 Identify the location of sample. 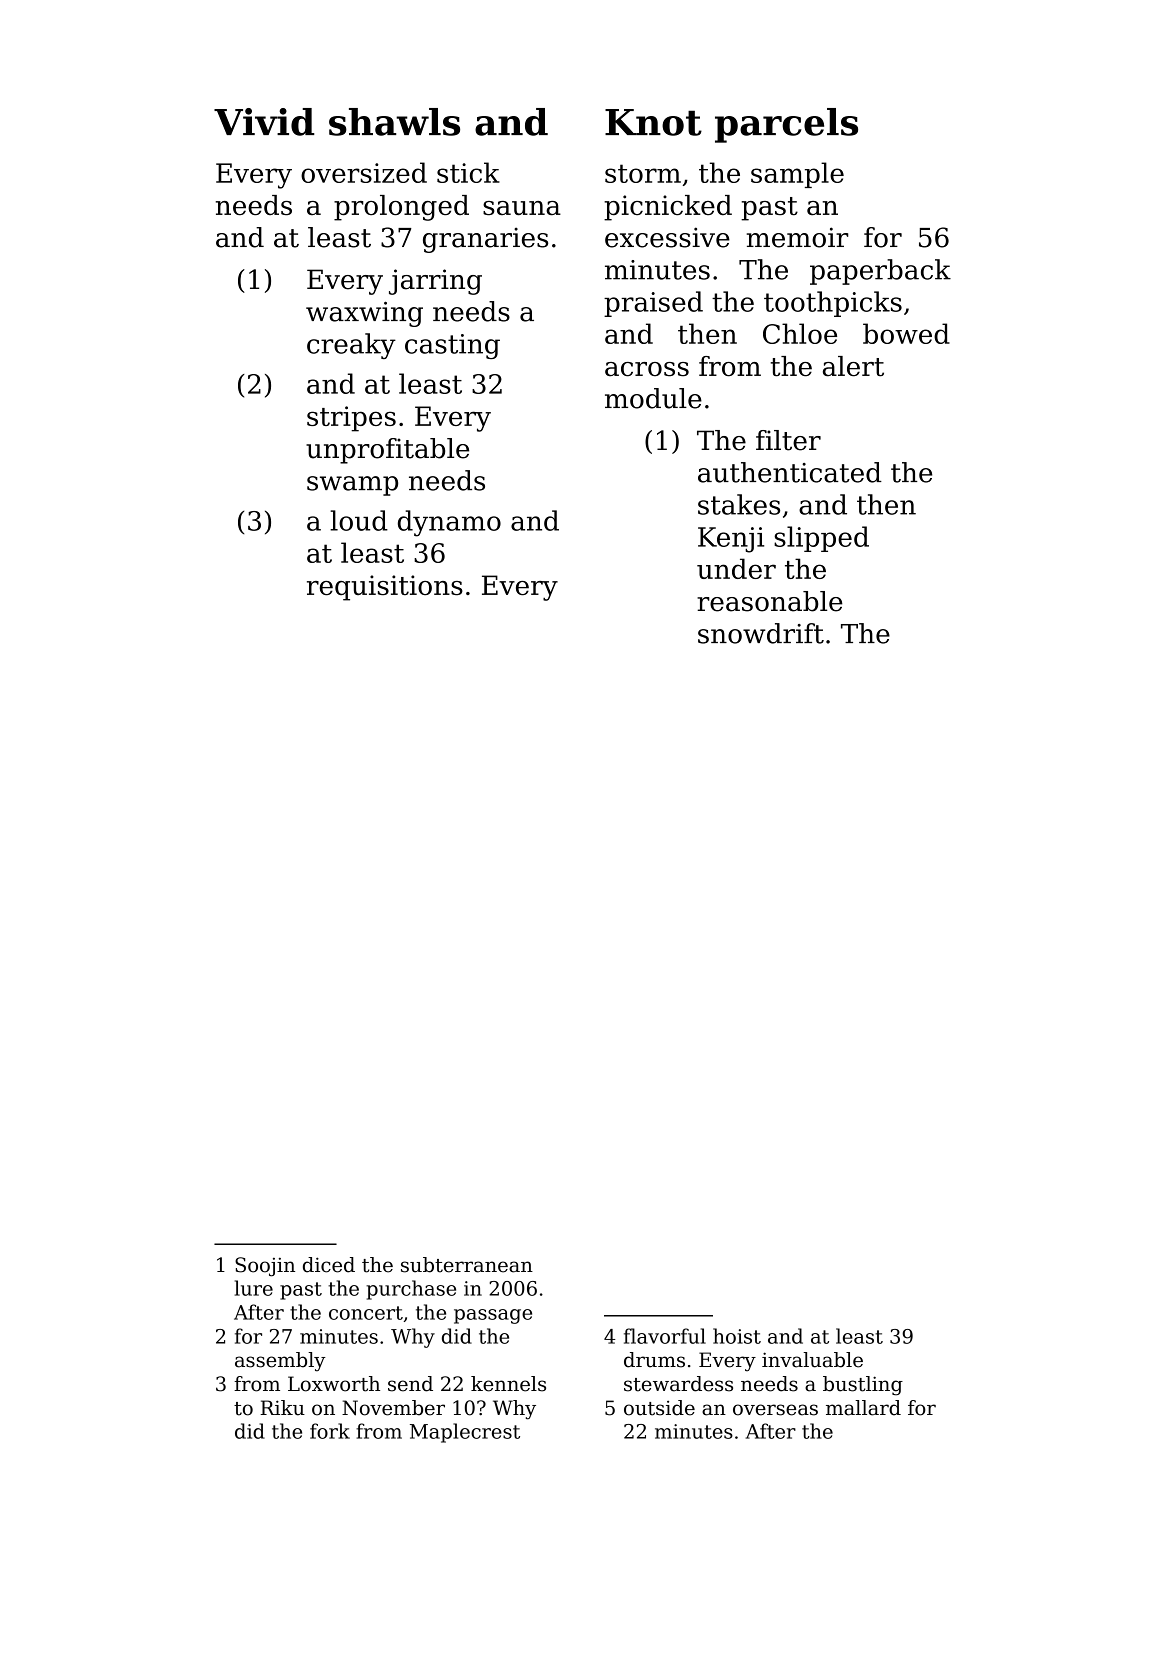
(797, 175).
